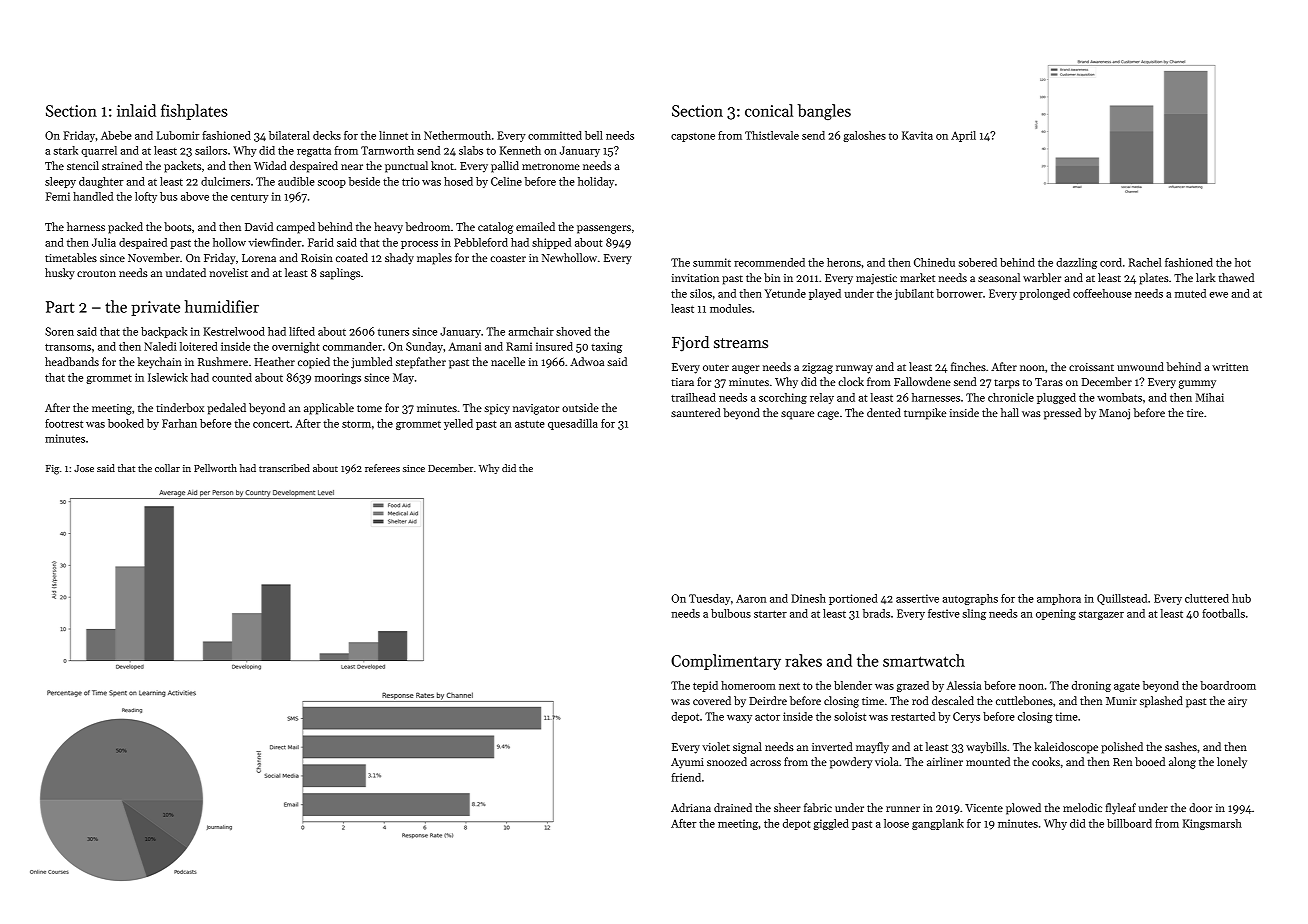  What do you see at coordinates (1122, 748) in the document?
I see `polished` at bounding box center [1122, 748].
